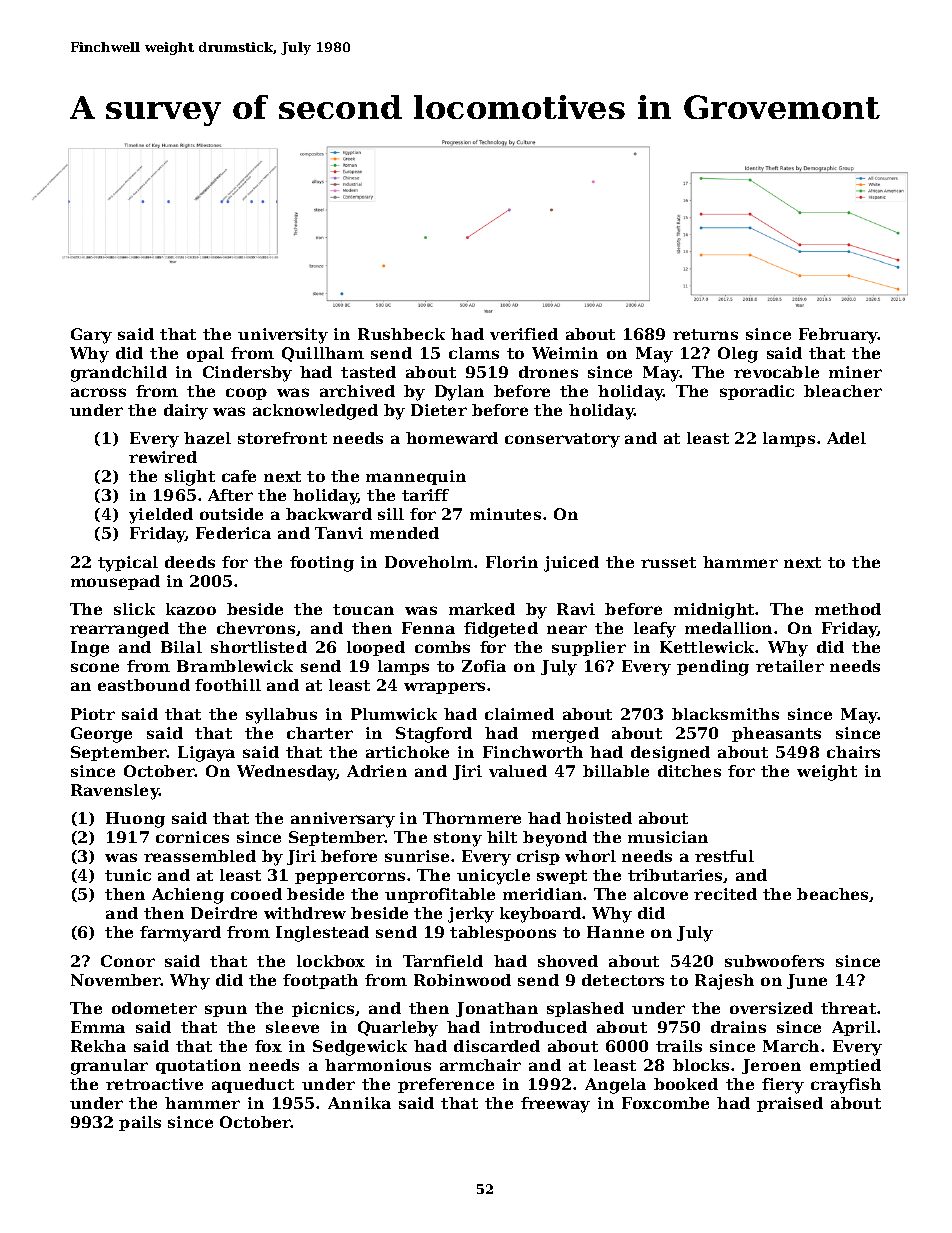 The width and height of the screenshot is (952, 1233). What do you see at coordinates (154, 1084) in the screenshot?
I see `retroactive` at bounding box center [154, 1084].
